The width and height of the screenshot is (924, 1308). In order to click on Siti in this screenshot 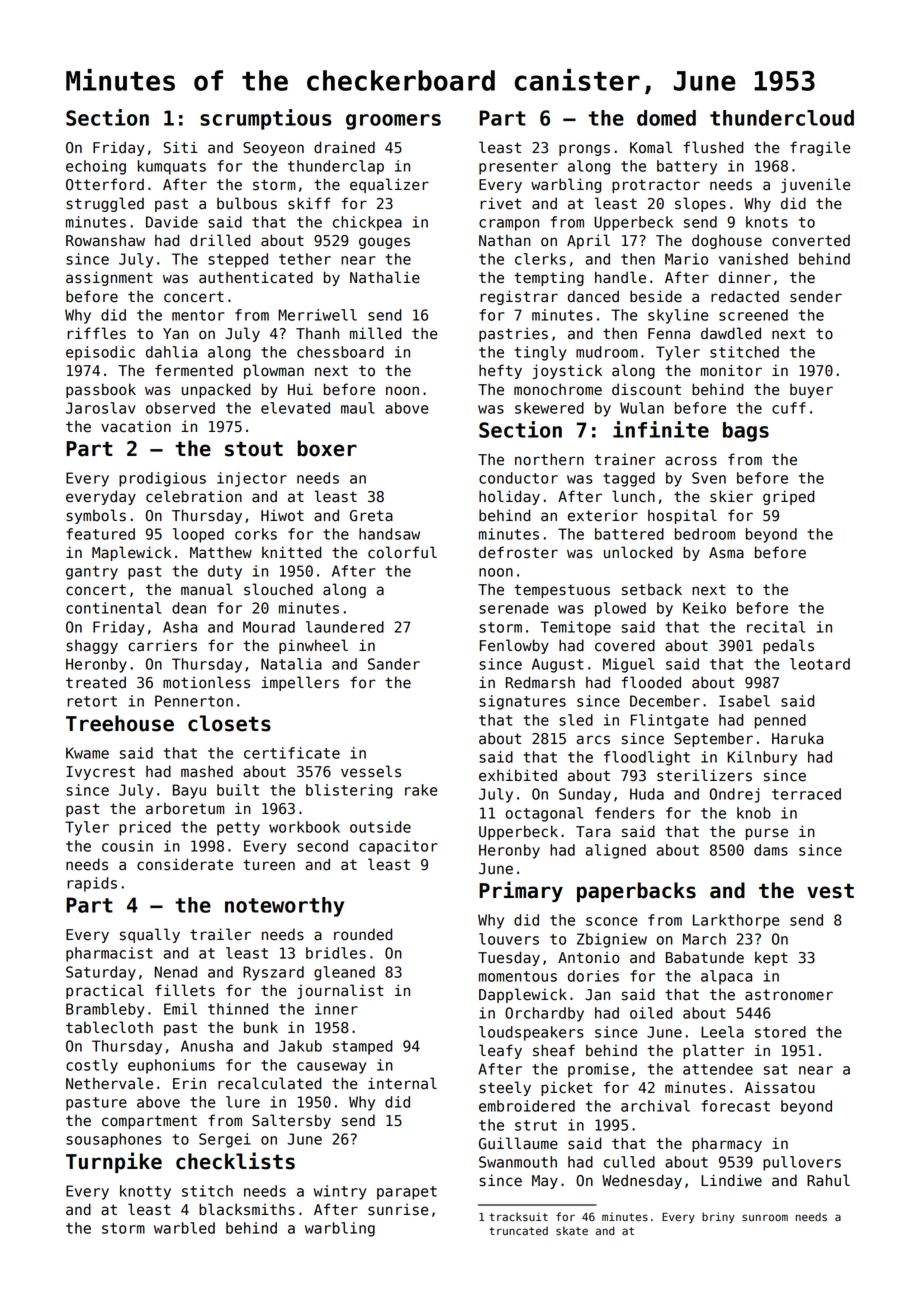, I will do `click(181, 147)`.
